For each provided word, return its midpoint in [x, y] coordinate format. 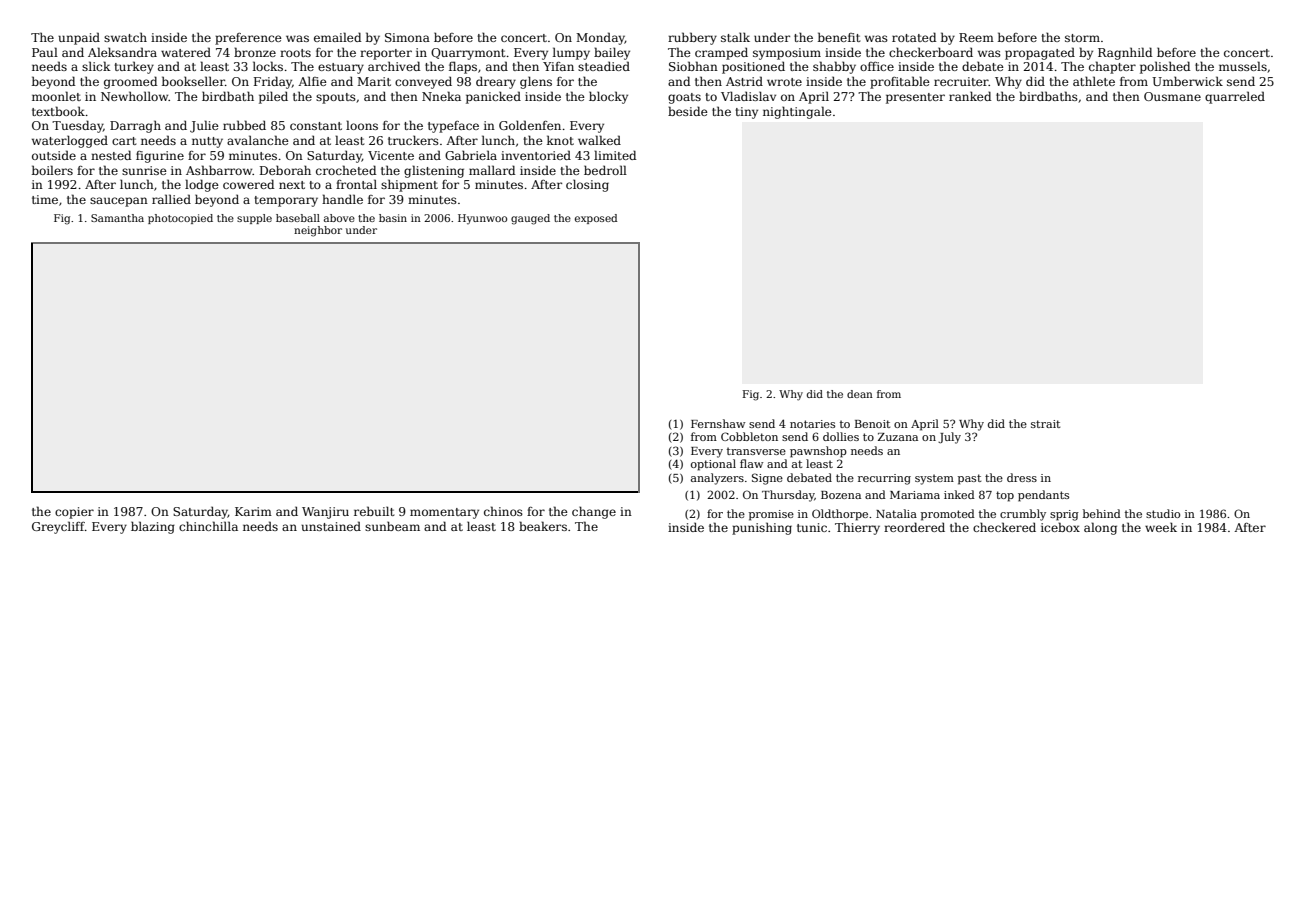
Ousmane [1172, 96]
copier [74, 513]
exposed [596, 219]
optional [713, 465]
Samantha [117, 218]
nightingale [797, 112]
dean [860, 394]
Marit [374, 81]
